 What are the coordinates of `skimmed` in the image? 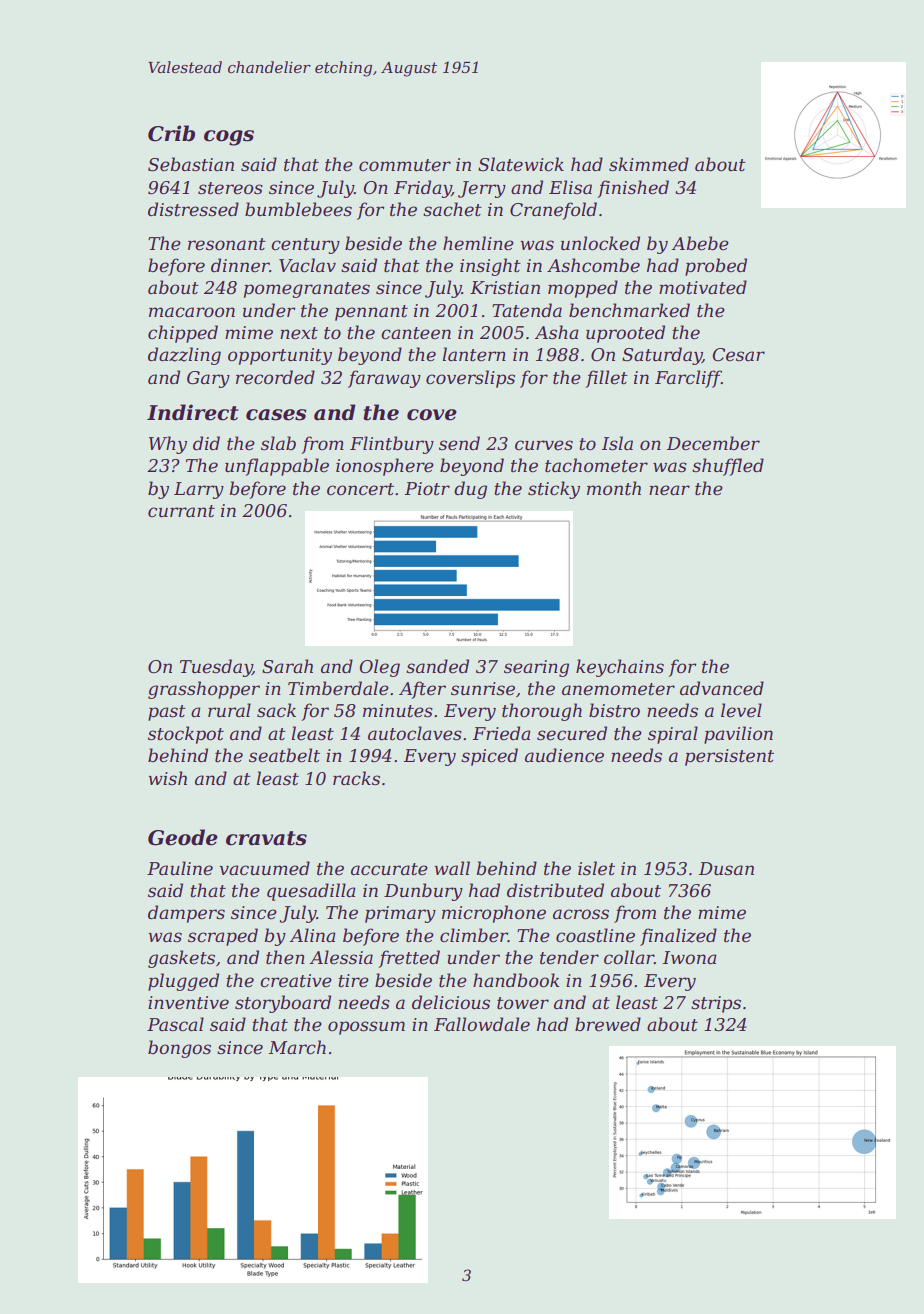 It's located at (649, 164).
